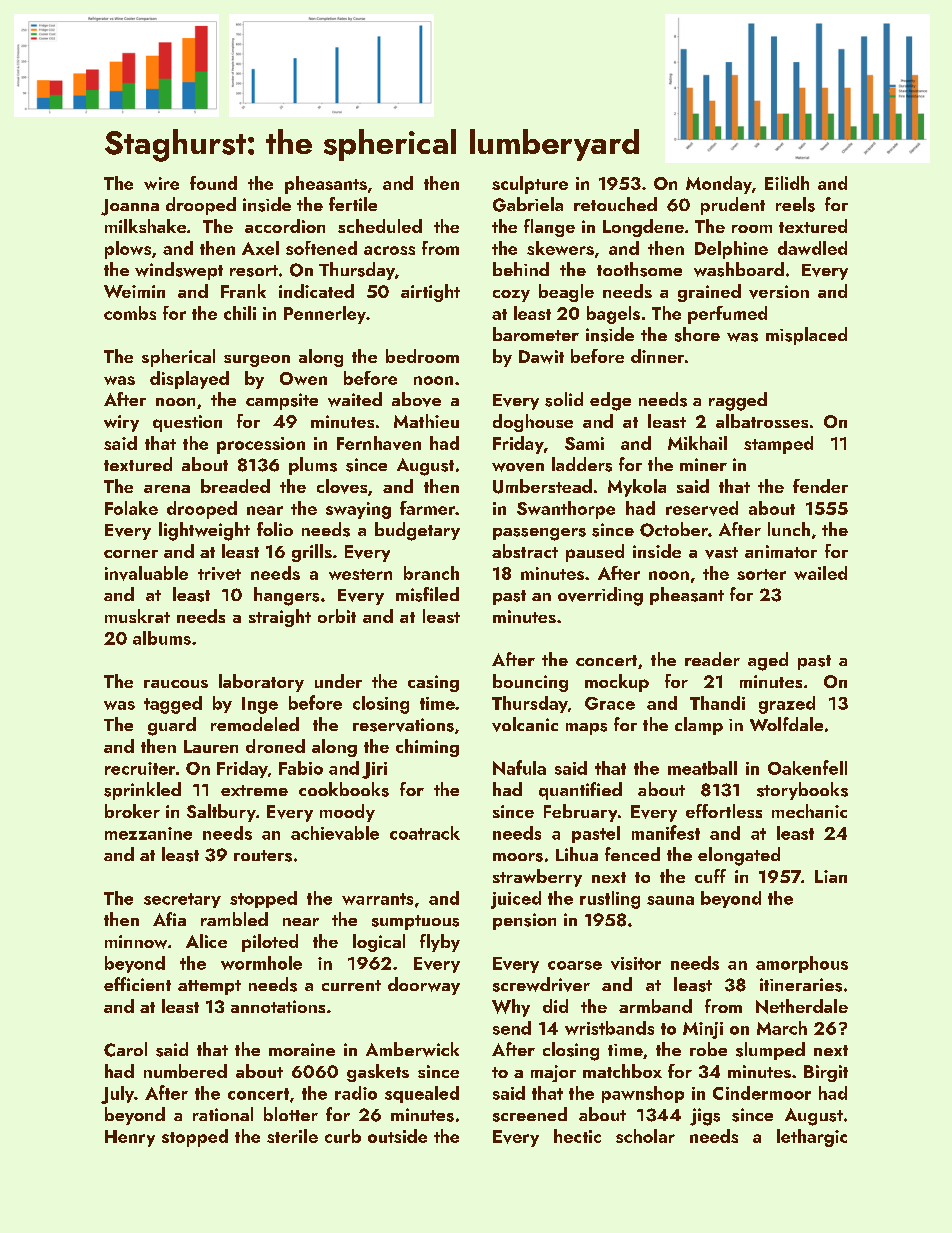 This screenshot has width=952, height=1233. What do you see at coordinates (161, 183) in the screenshot?
I see `wire` at bounding box center [161, 183].
